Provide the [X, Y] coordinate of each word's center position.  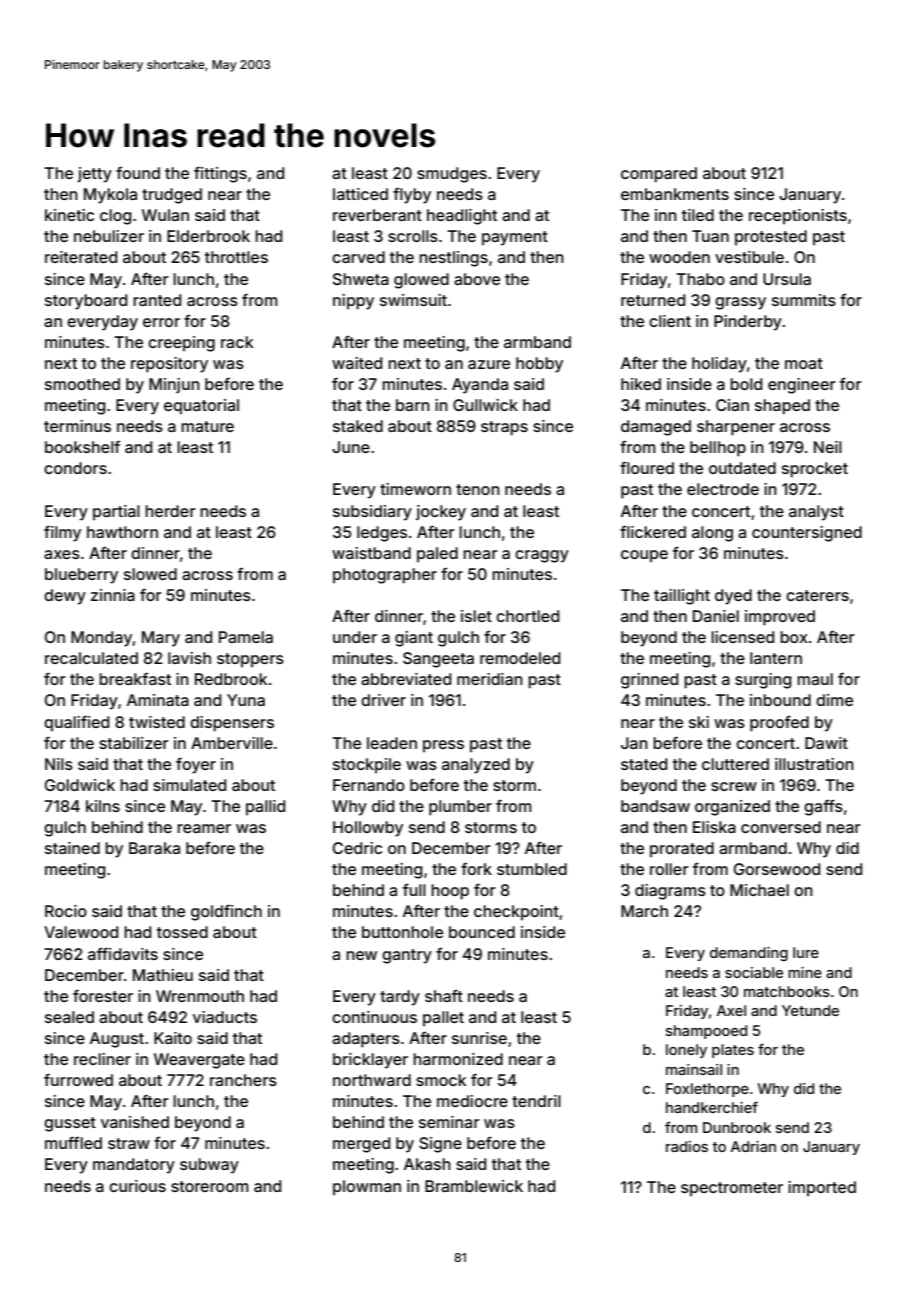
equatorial [201, 407]
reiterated [81, 257]
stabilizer [134, 743]
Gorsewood [777, 869]
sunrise [479, 1038]
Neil [828, 447]
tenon [478, 489]
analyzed [476, 766]
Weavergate [199, 1061]
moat [804, 363]
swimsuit [413, 300]
